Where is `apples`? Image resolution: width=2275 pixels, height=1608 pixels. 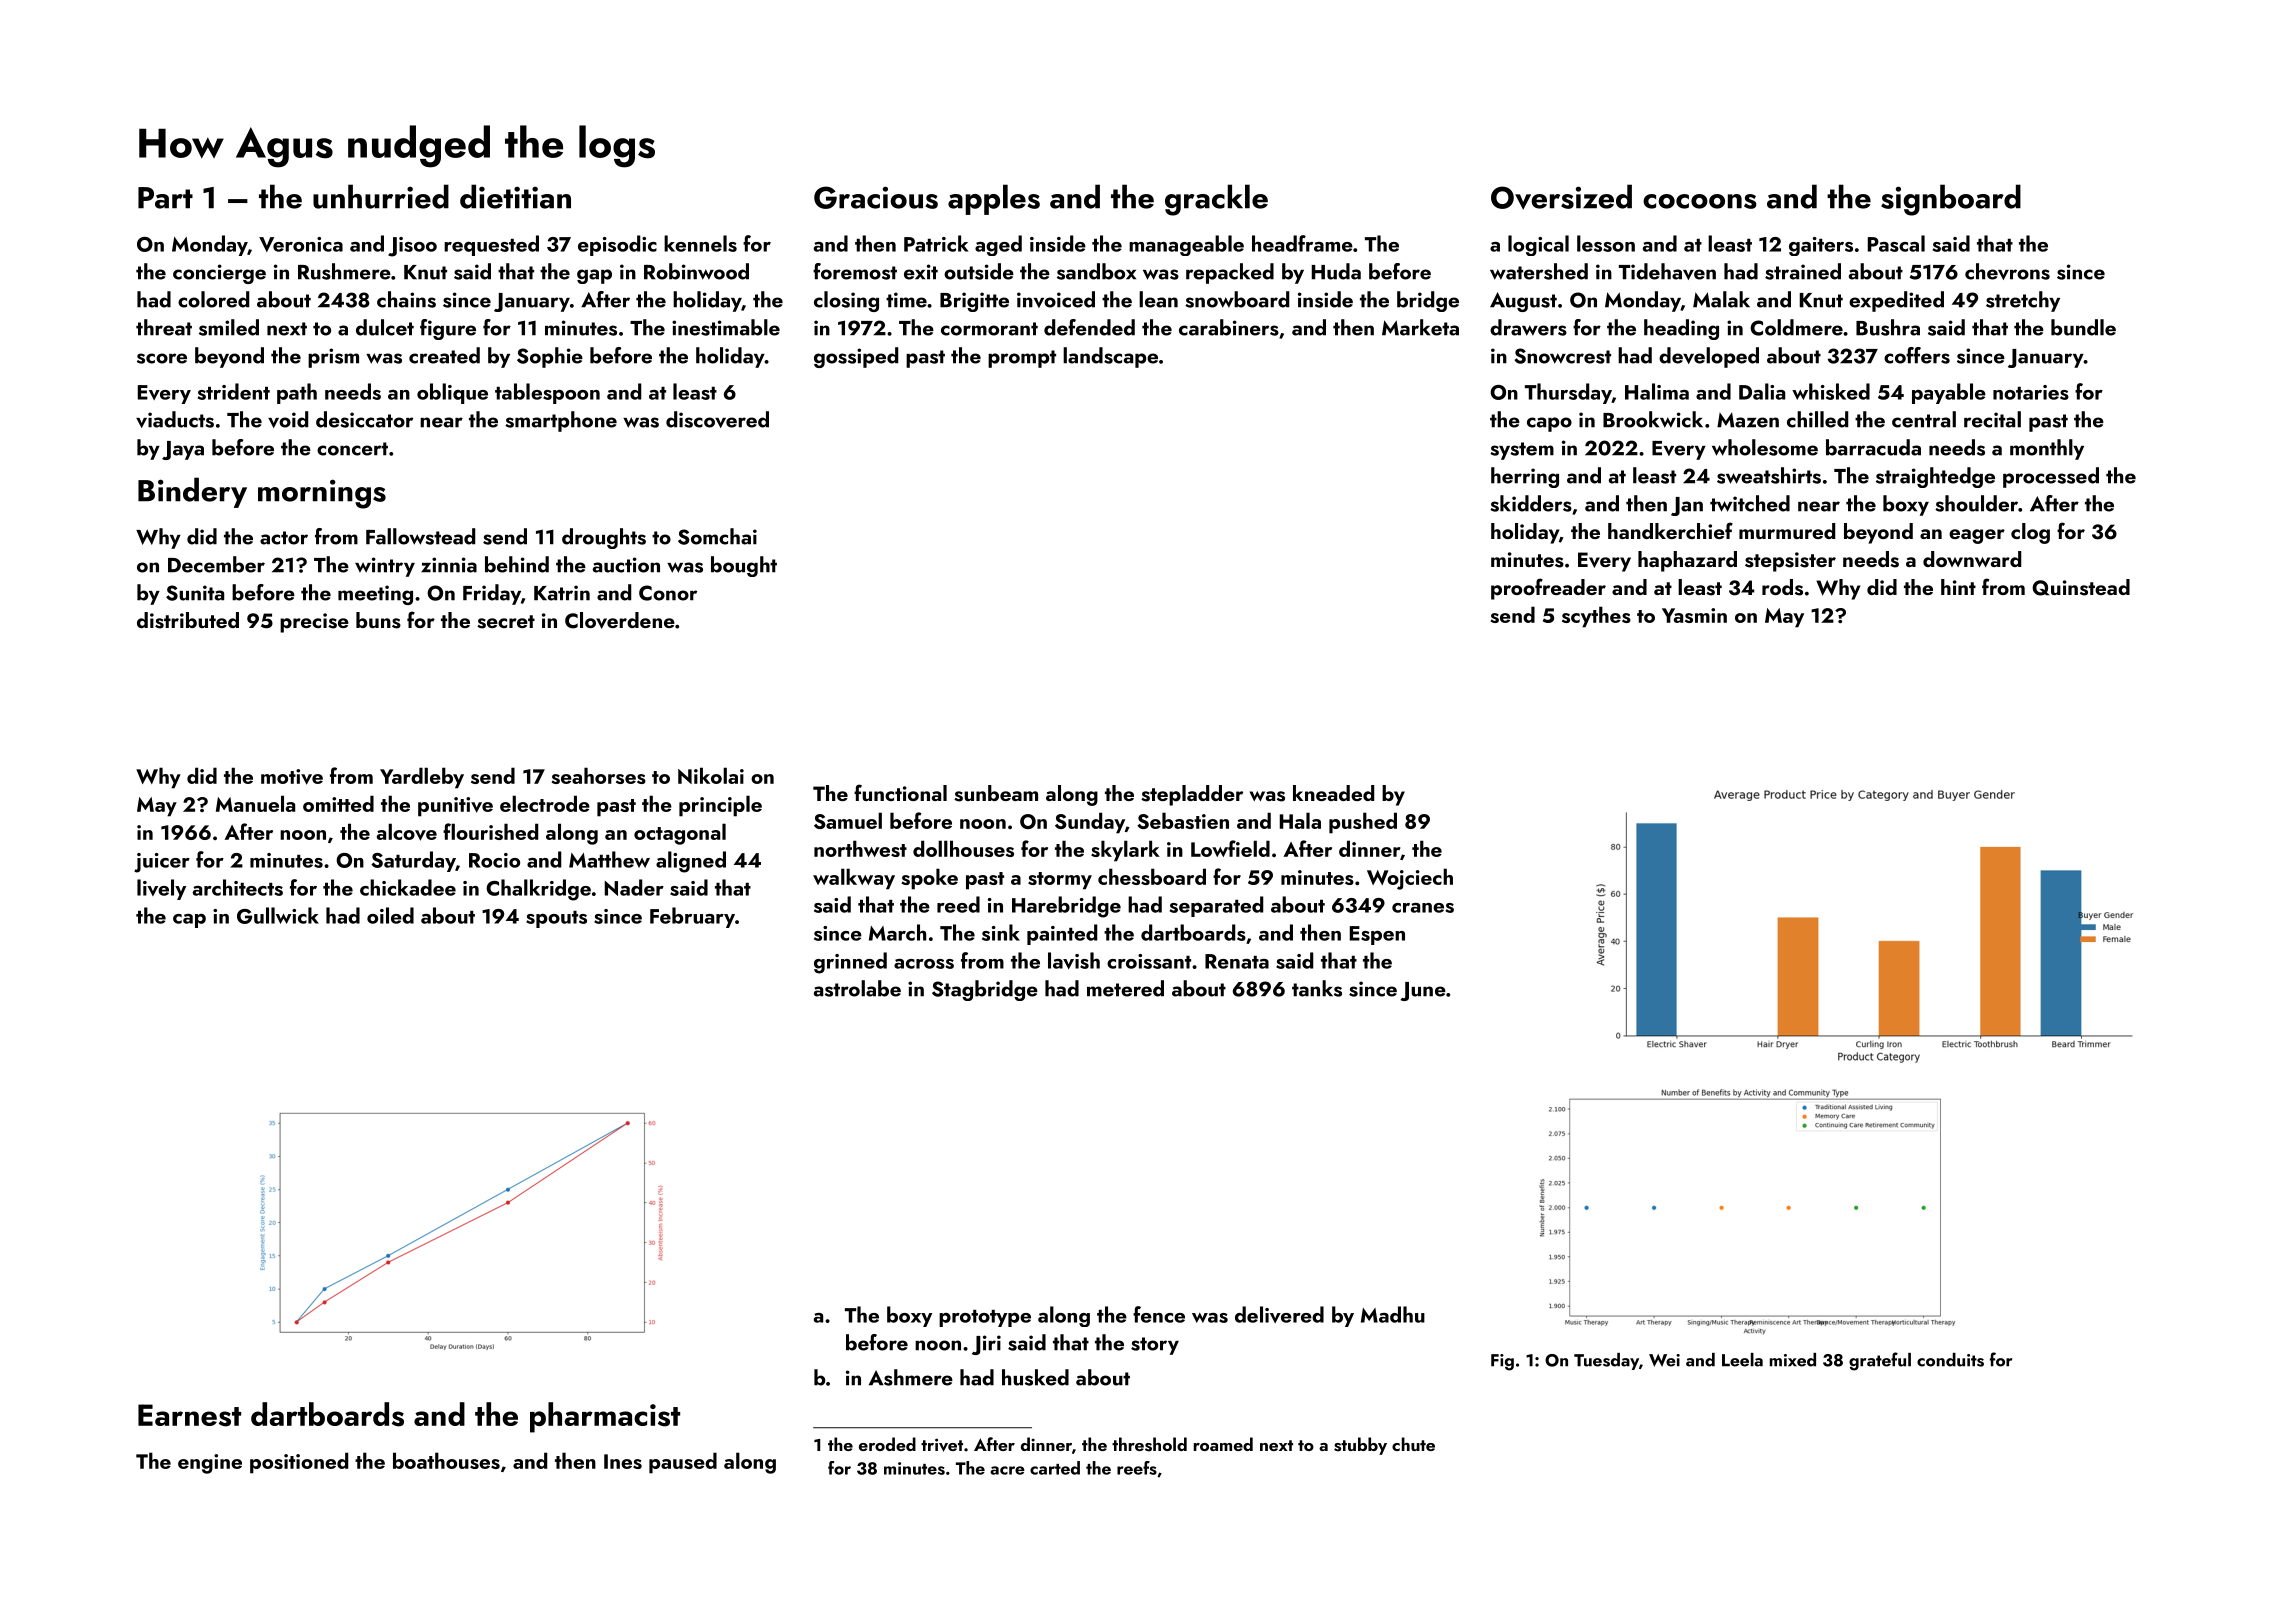
apples is located at coordinates (994, 199).
